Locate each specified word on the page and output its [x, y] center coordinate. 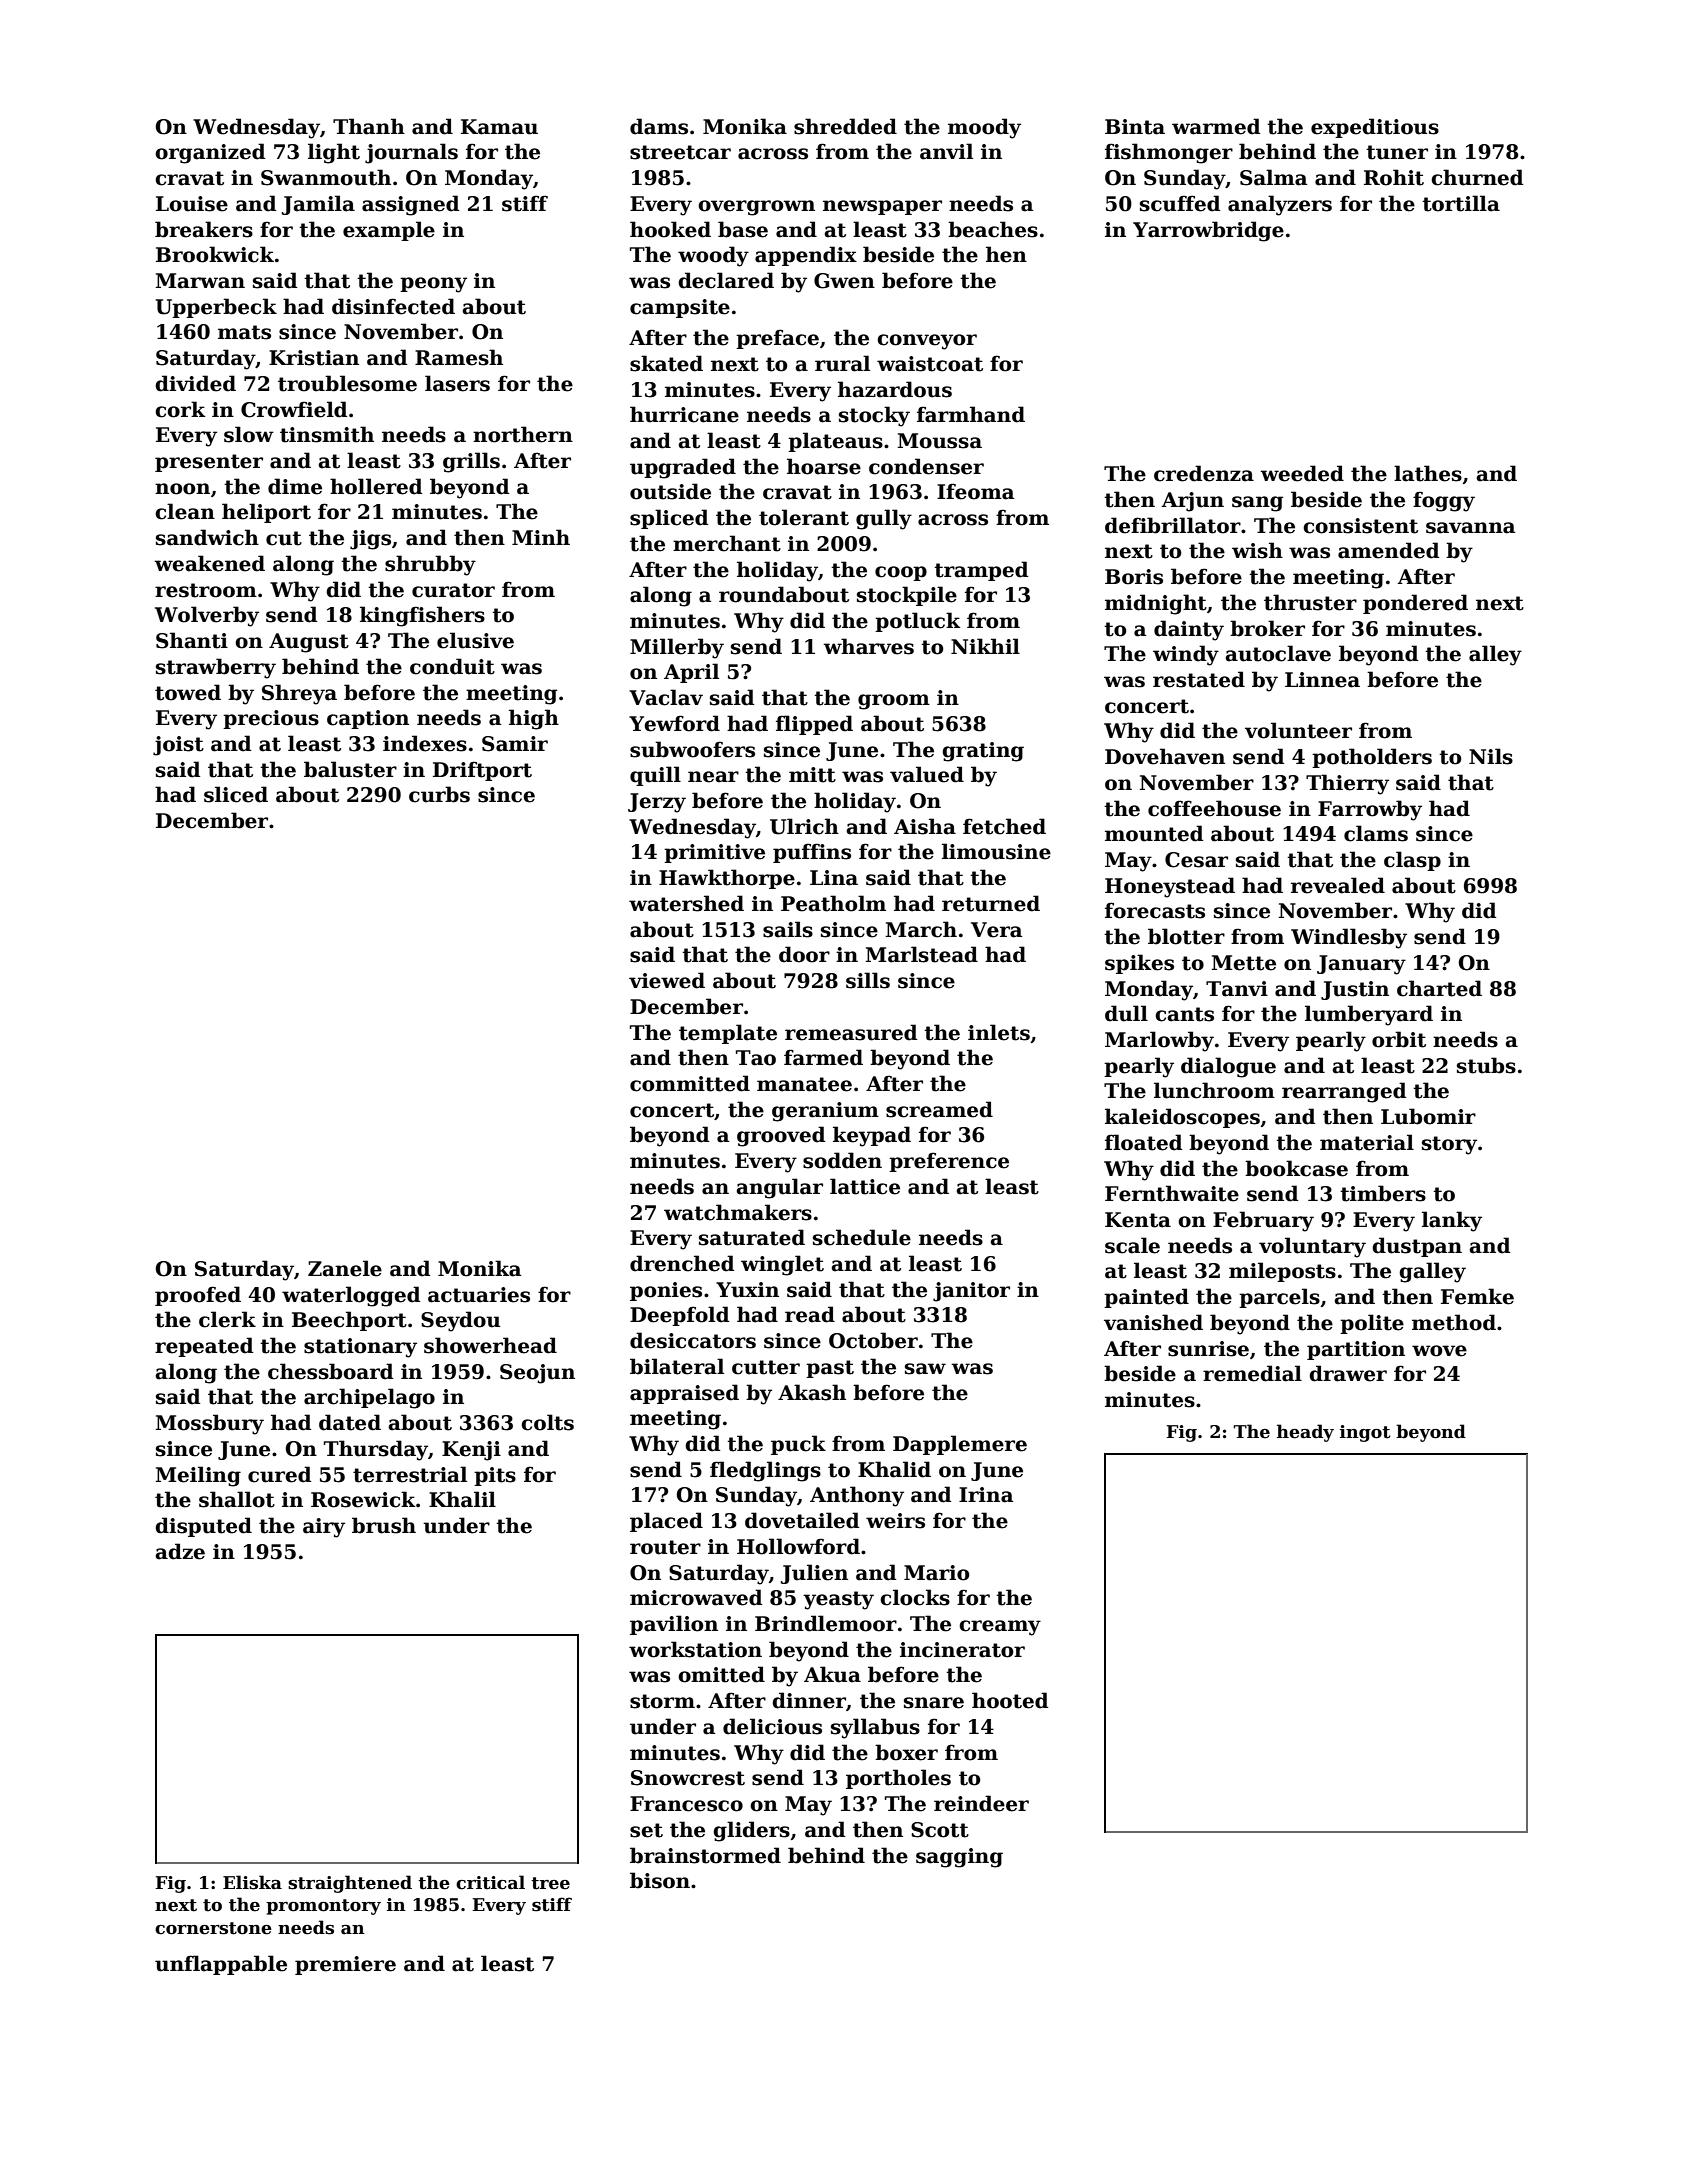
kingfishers [422, 616]
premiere [345, 1965]
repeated [204, 1347]
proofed [198, 1296]
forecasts [1155, 910]
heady [1305, 1433]
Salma [1273, 177]
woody [713, 256]
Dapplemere [960, 1445]
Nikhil [985, 646]
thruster [1310, 602]
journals [411, 153]
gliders [751, 1831]
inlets [999, 1032]
